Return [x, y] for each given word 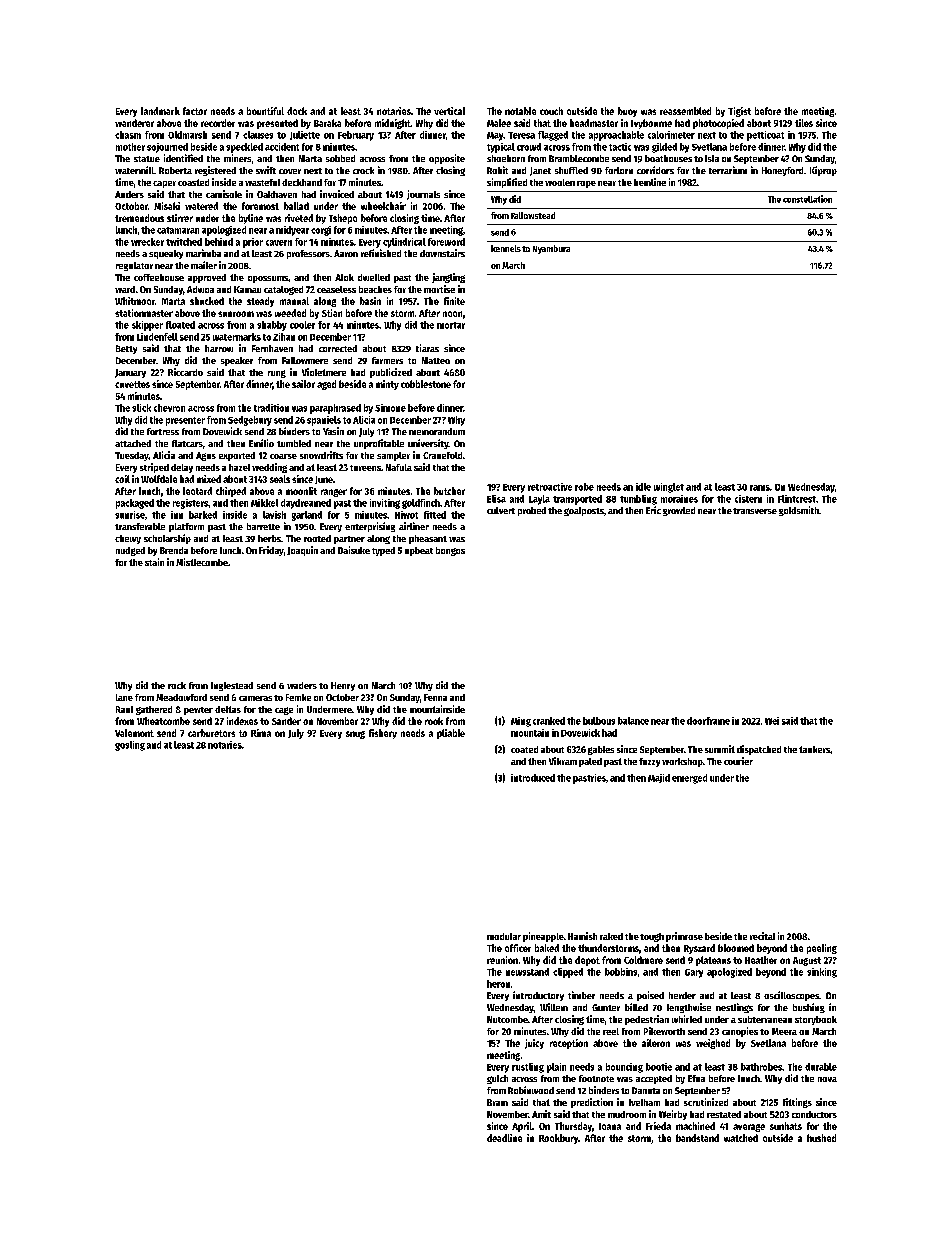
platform [186, 527]
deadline [504, 1138]
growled [679, 511]
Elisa [496, 499]
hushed [821, 1138]
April [522, 1127]
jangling [448, 278]
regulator [134, 266]
